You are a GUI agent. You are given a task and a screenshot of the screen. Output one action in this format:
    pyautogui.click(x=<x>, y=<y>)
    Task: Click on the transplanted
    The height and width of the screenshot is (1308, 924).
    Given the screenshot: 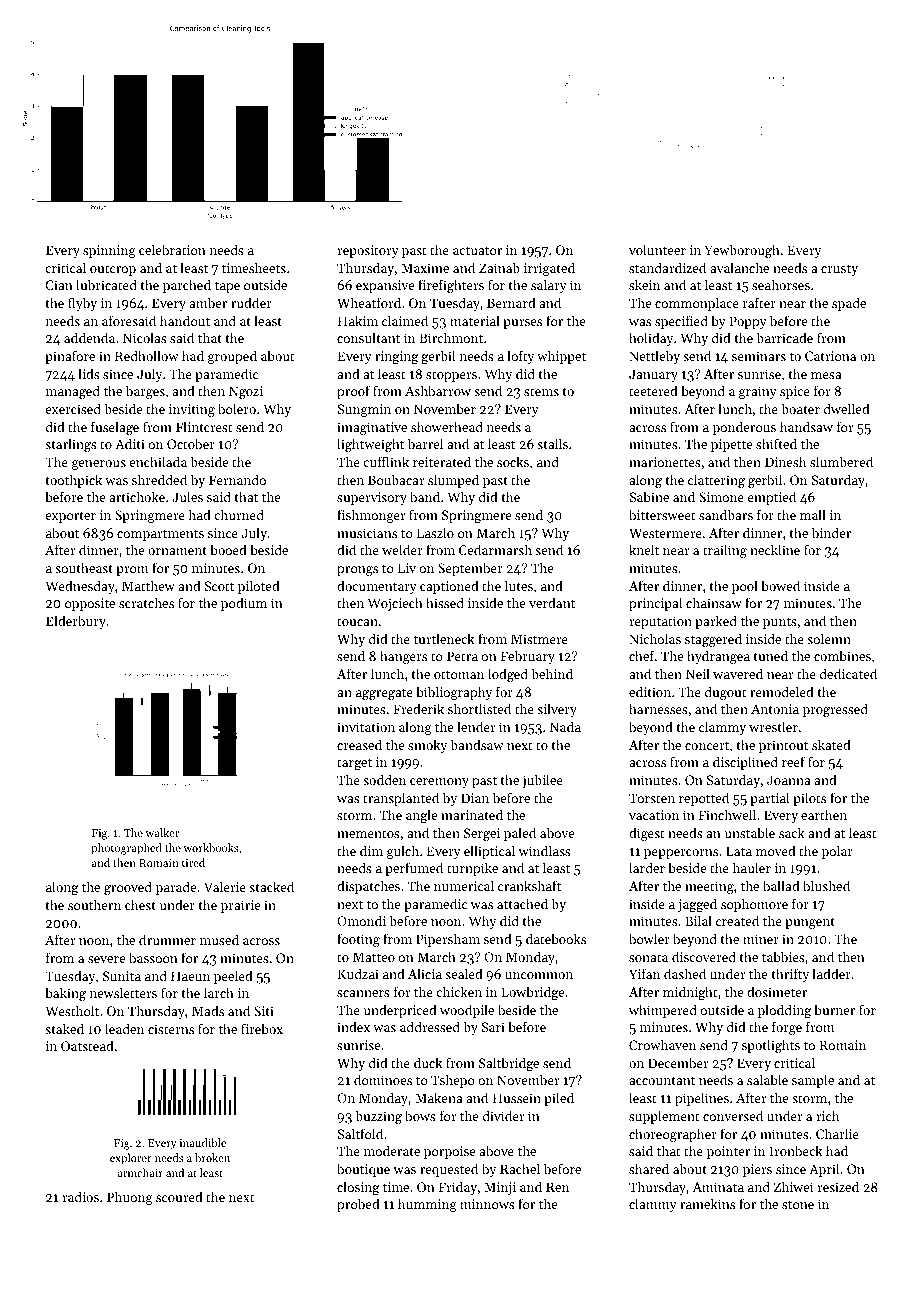 What is the action you would take?
    pyautogui.click(x=401, y=799)
